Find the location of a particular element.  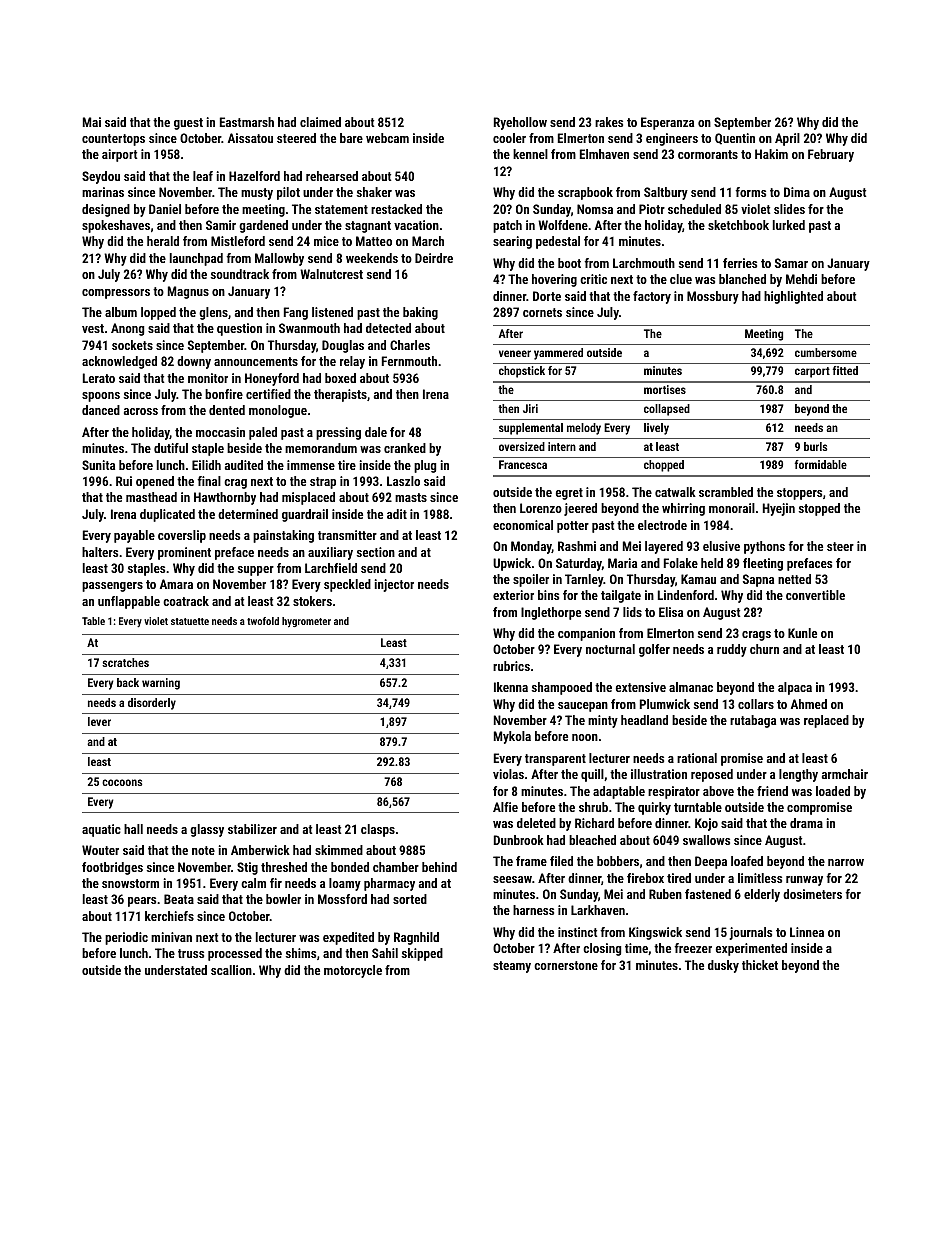

golfer is located at coordinates (654, 650).
